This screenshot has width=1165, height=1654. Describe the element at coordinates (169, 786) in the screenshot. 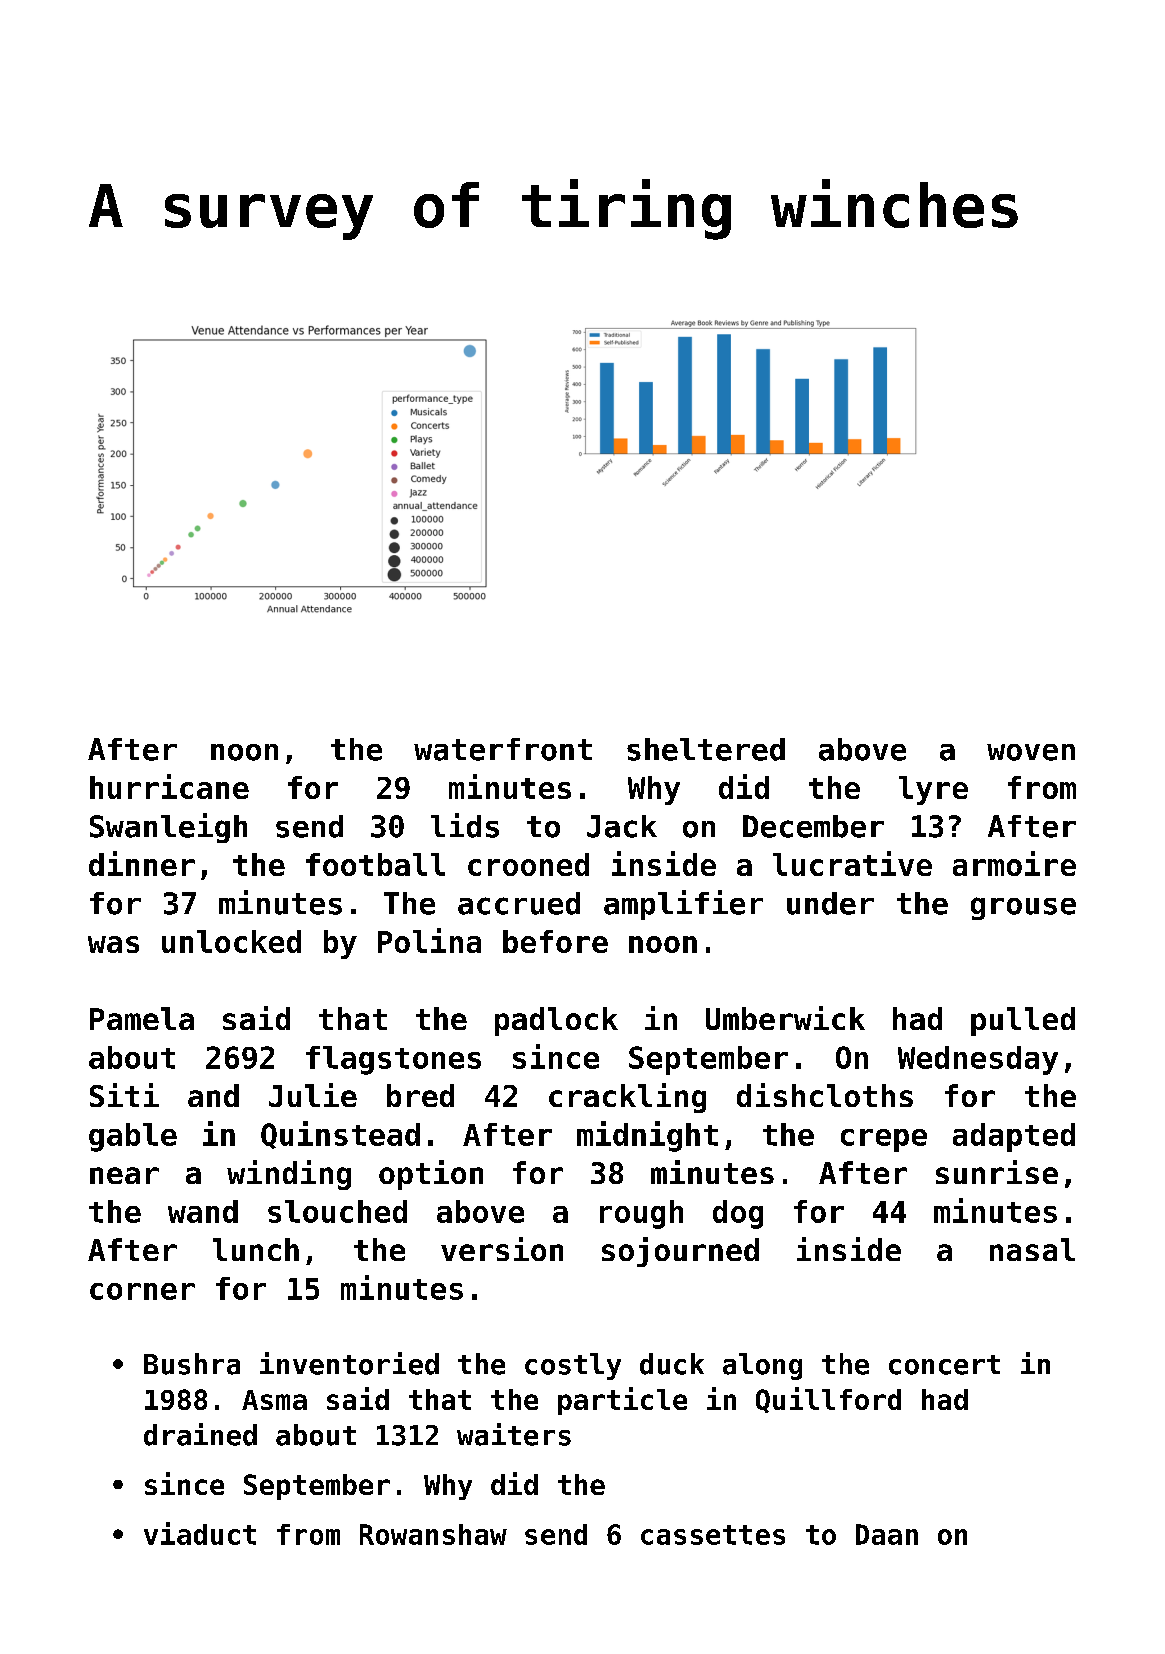

I see `hurricane` at that location.
